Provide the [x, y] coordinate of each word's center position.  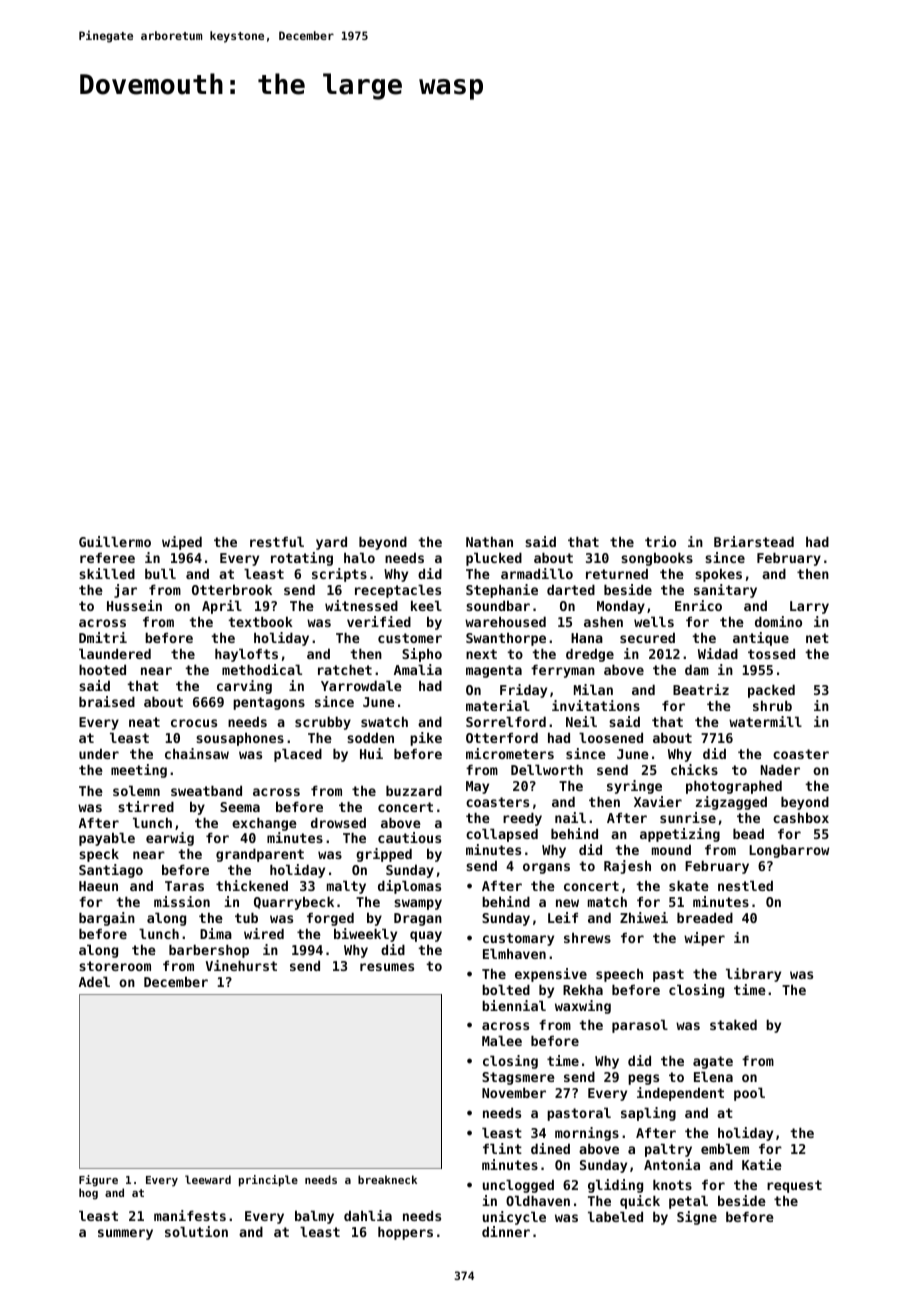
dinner [506, 1231]
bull [160, 573]
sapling [648, 1114]
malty [346, 887]
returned [617, 573]
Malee [502, 1040]
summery [125, 1234]
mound [671, 849]
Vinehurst [241, 965]
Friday [523, 691]
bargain [107, 919]
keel [426, 605]
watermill [765, 721]
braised [107, 701]
